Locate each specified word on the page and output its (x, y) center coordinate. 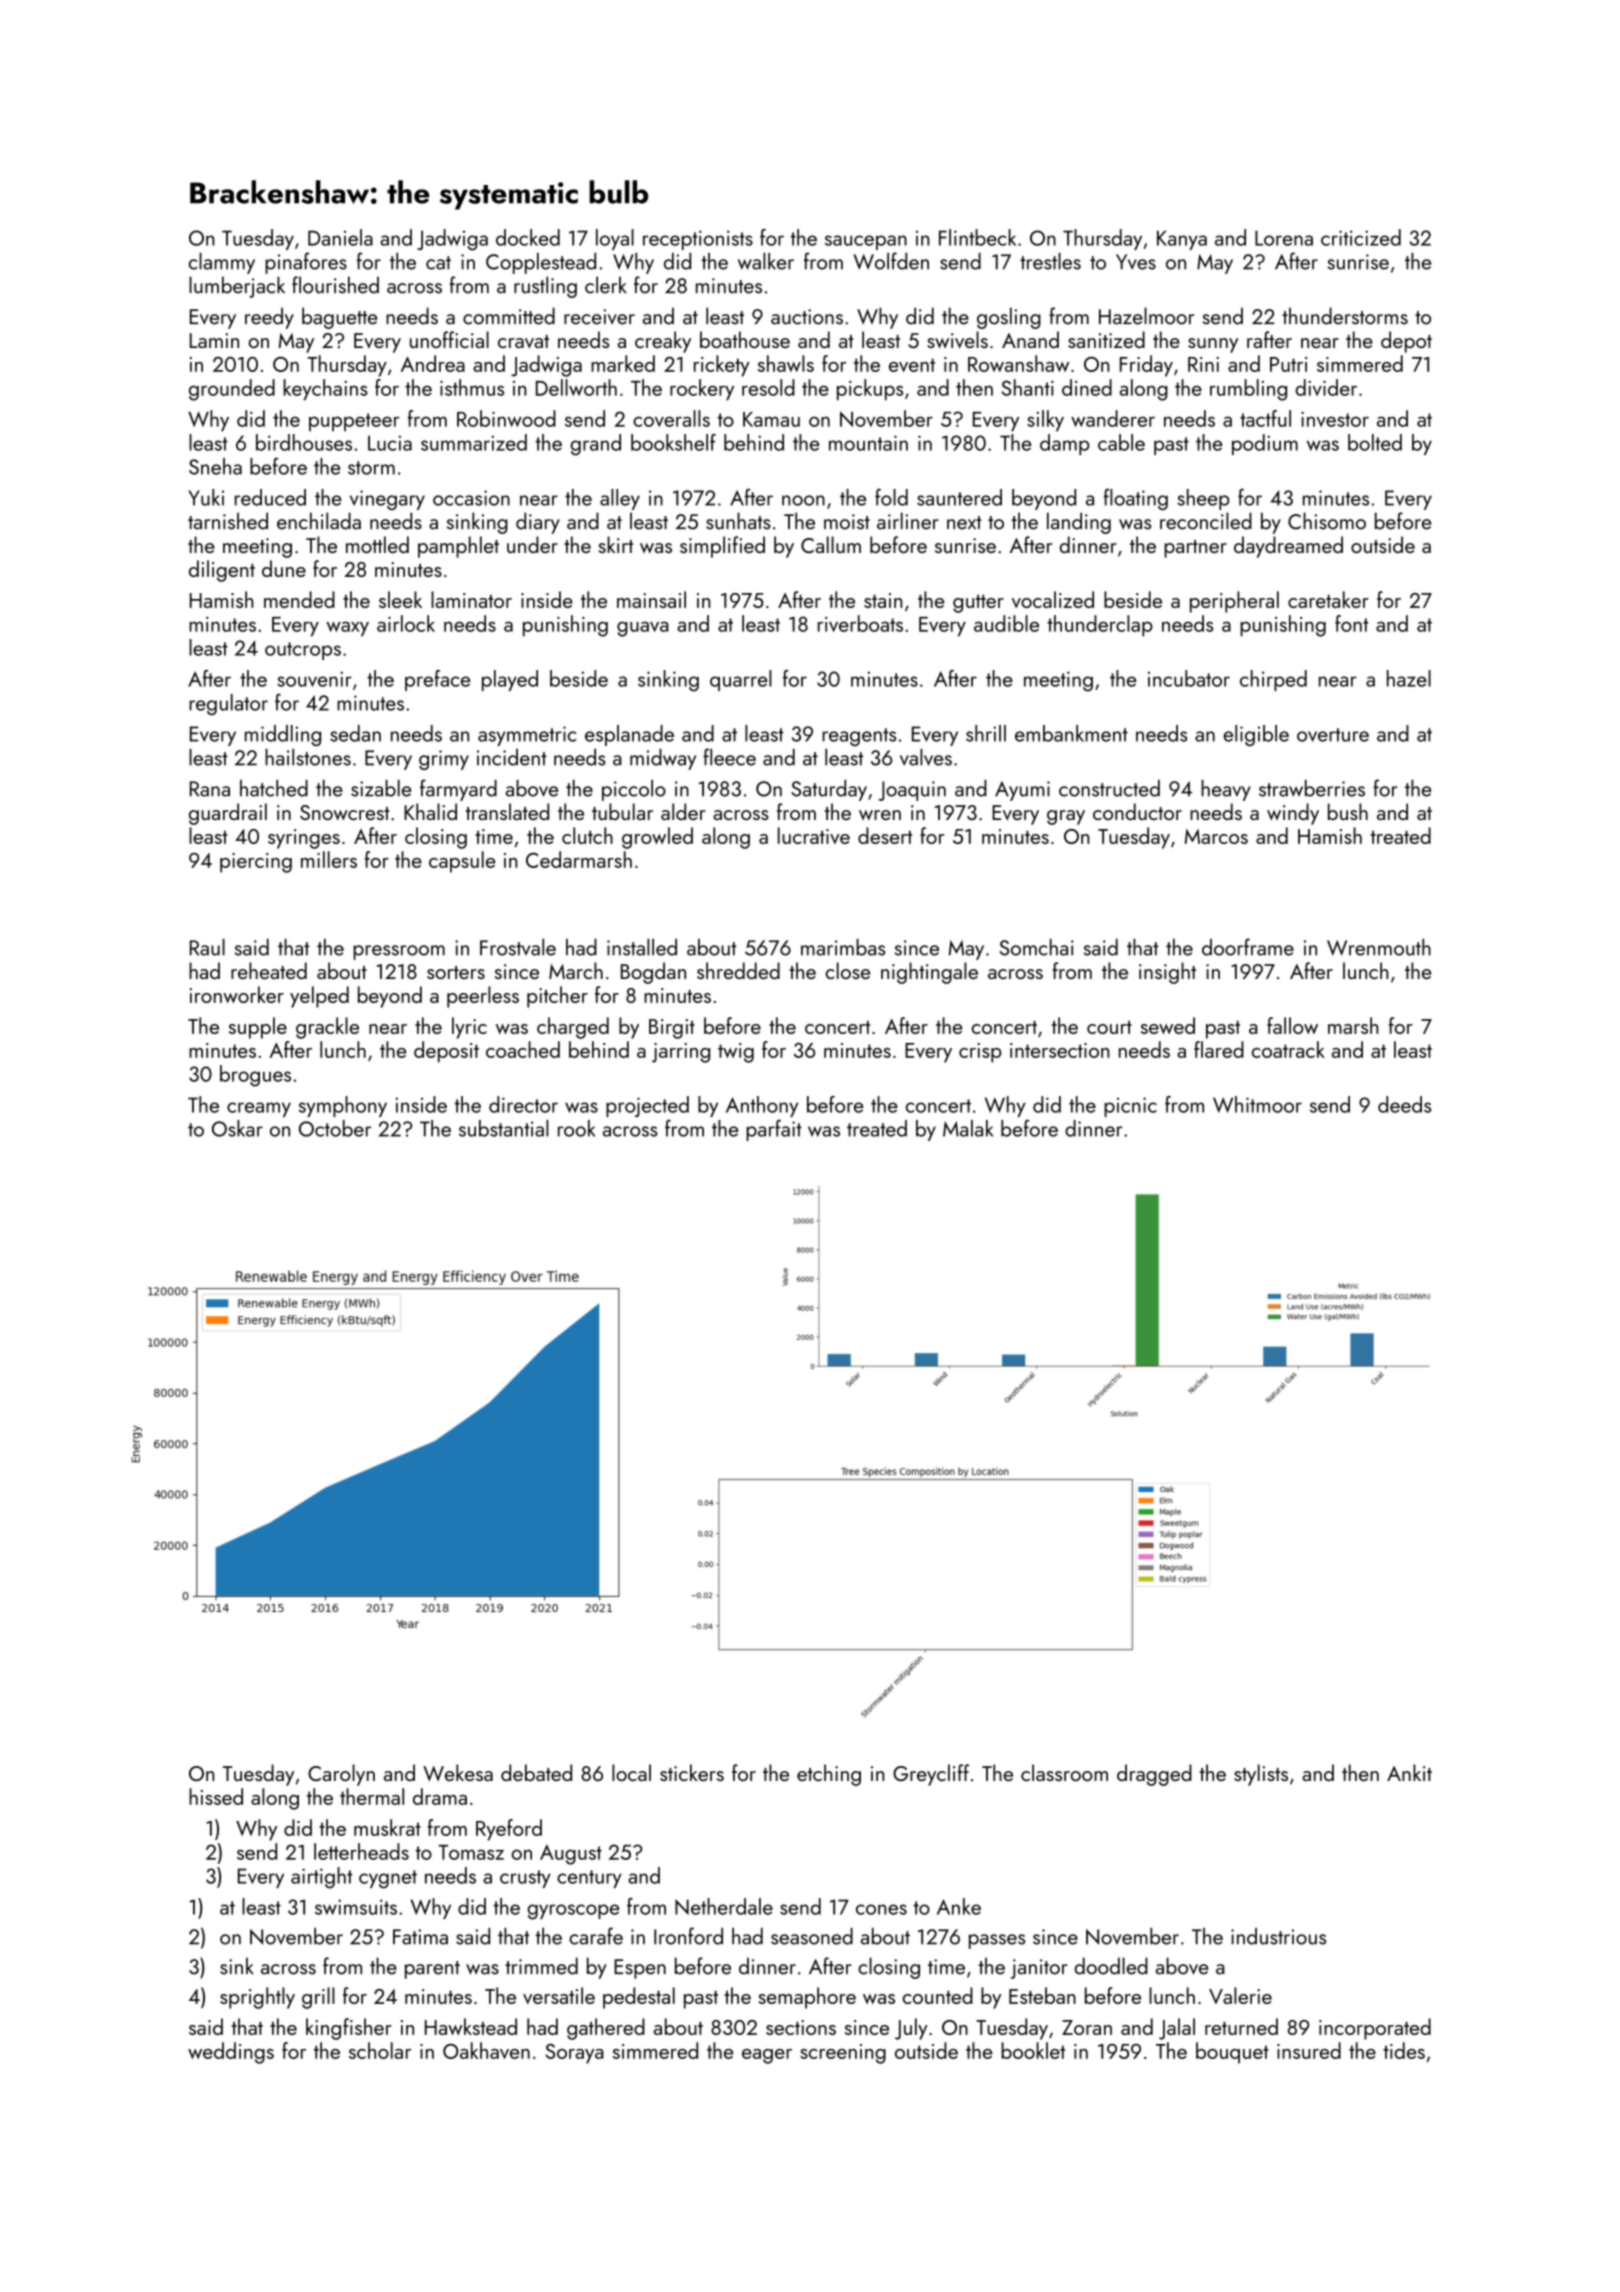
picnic (1130, 1107)
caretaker (1328, 599)
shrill (986, 733)
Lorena (1284, 238)
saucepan (866, 242)
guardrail (228, 814)
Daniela (340, 237)
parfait (774, 1130)
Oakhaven (486, 2050)
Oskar (237, 1128)
